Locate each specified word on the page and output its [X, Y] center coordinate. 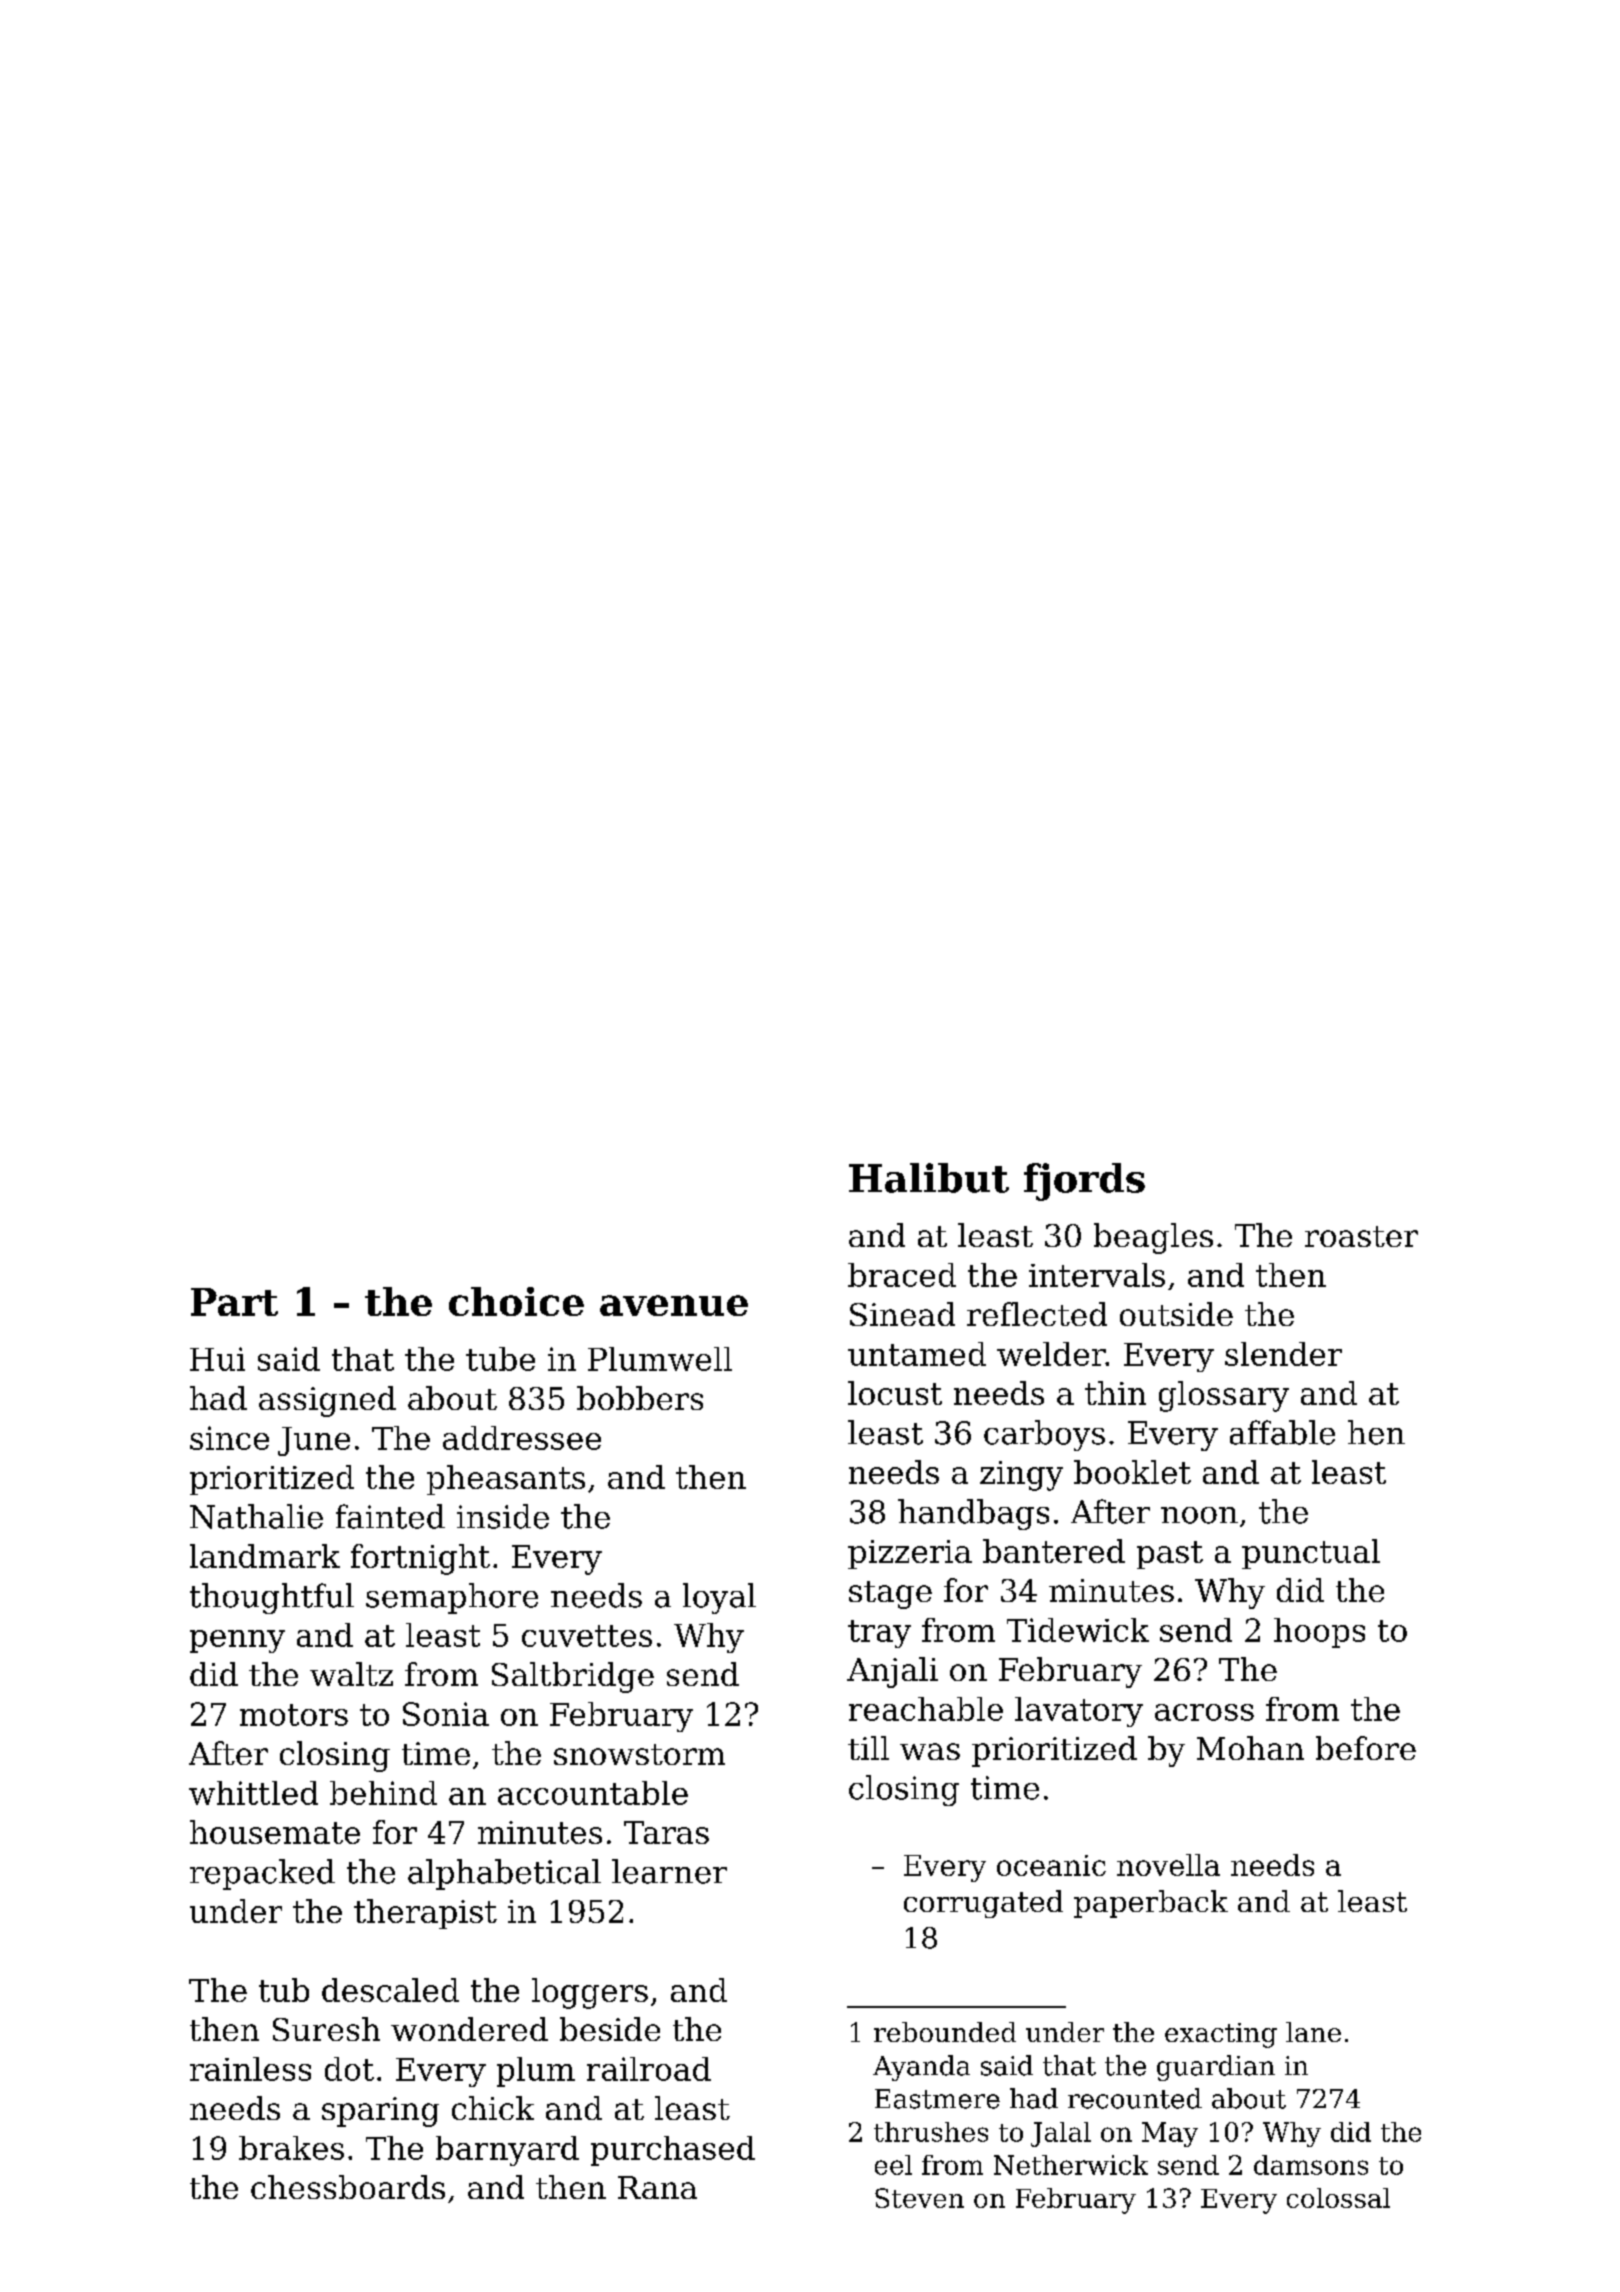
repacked [262, 1874]
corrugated [983, 1904]
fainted [390, 1516]
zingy [1021, 1476]
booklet [1132, 1472]
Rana [657, 2187]
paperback [1151, 1904]
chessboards [348, 2187]
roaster [1361, 1236]
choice [516, 1301]
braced [902, 1275]
